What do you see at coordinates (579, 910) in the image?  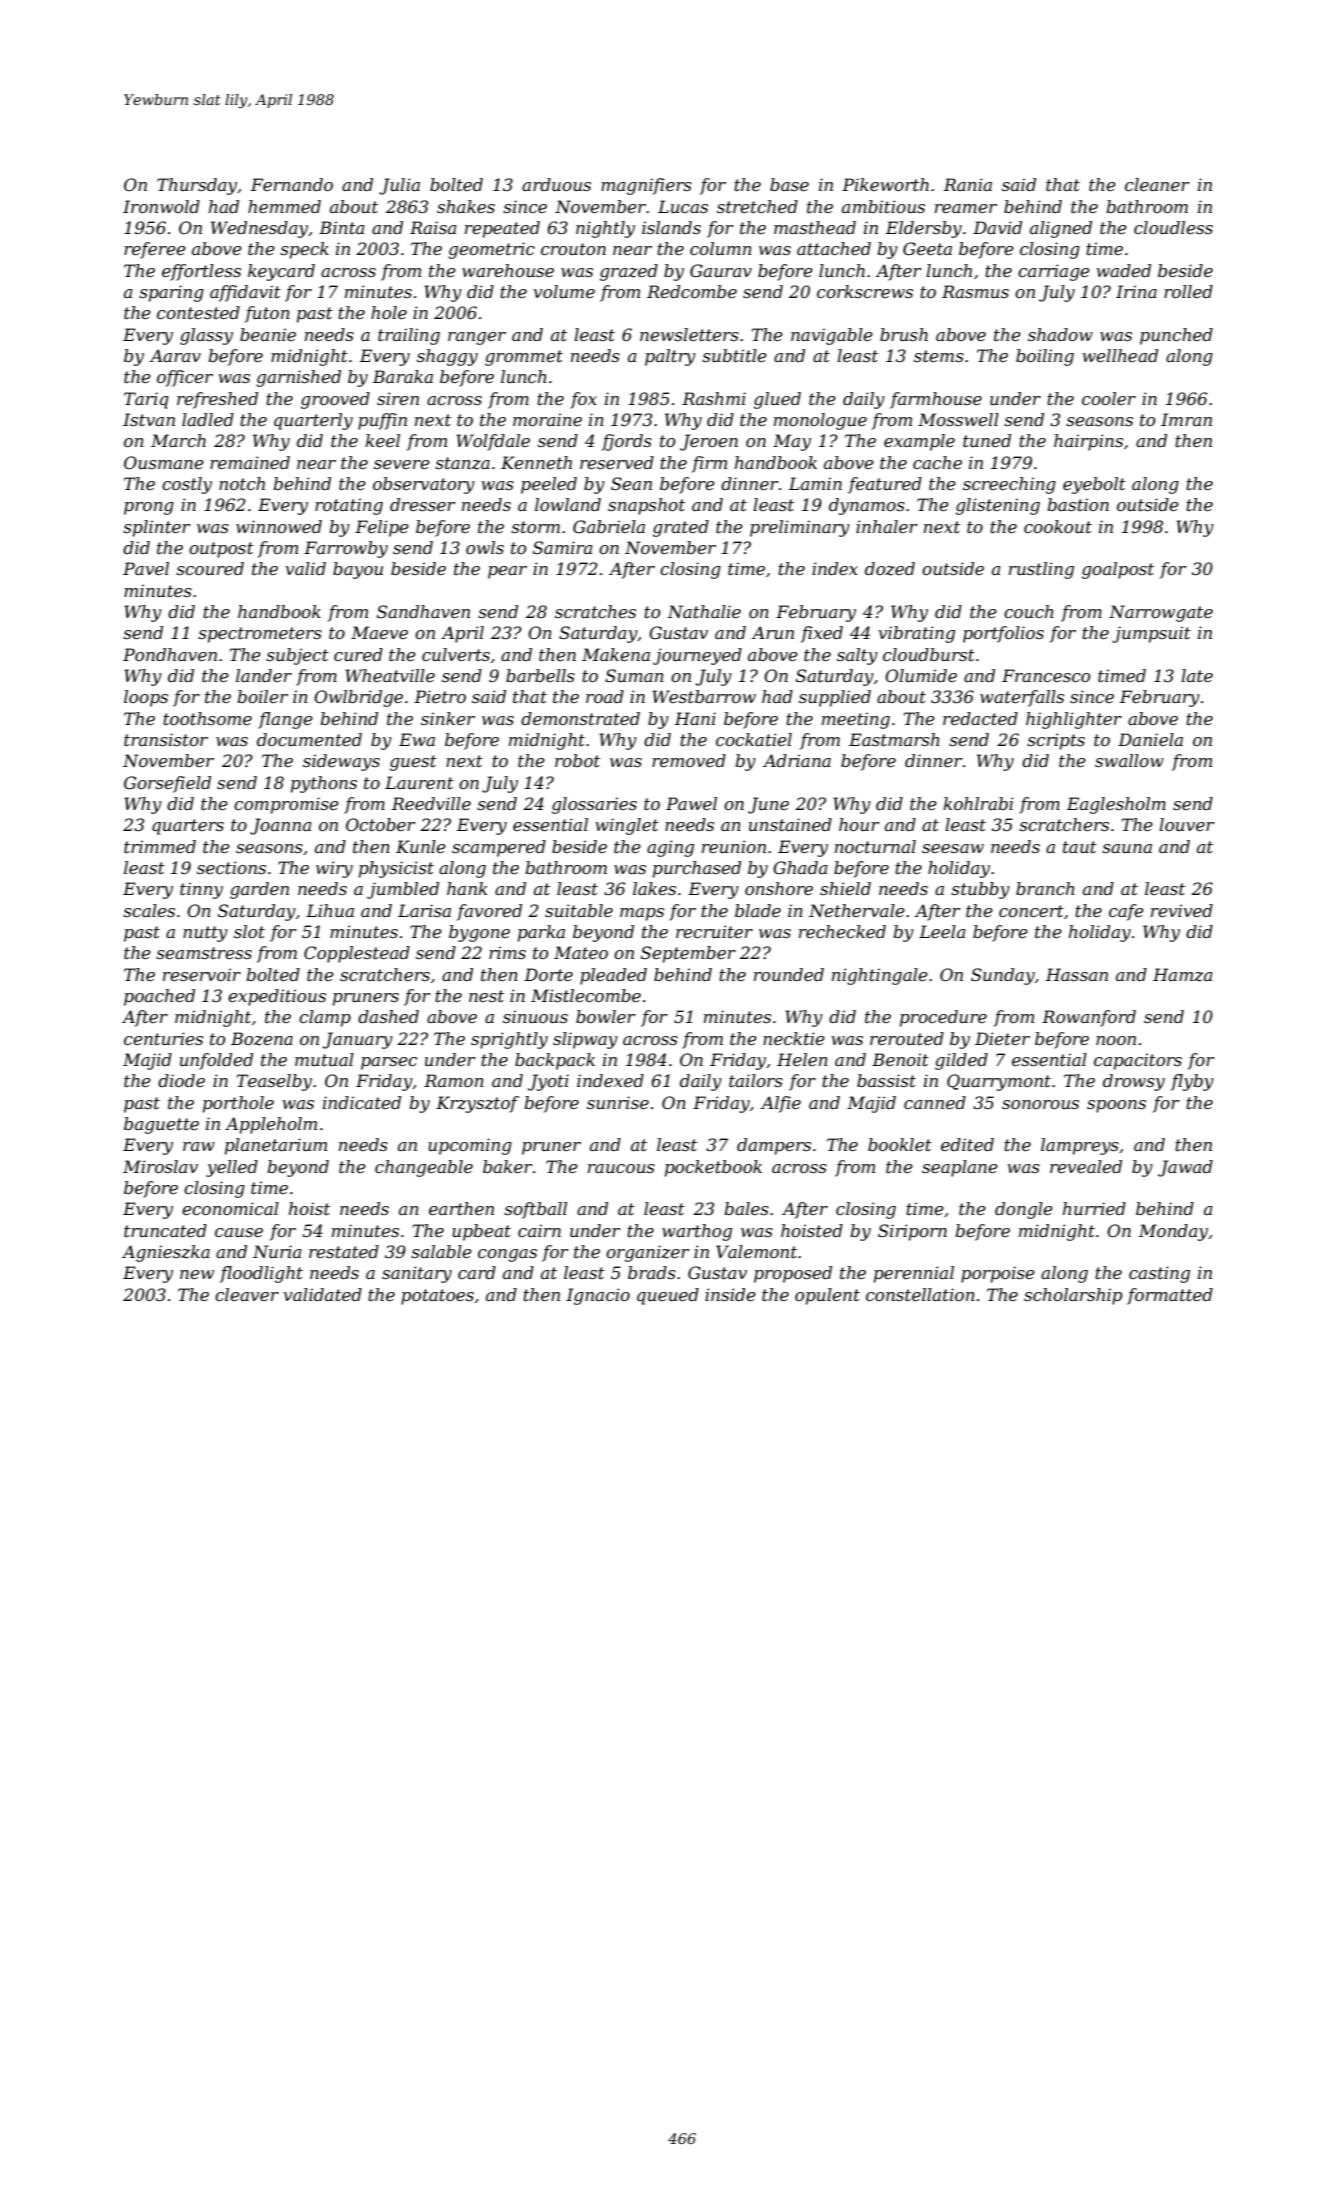 I see `suitable` at bounding box center [579, 910].
